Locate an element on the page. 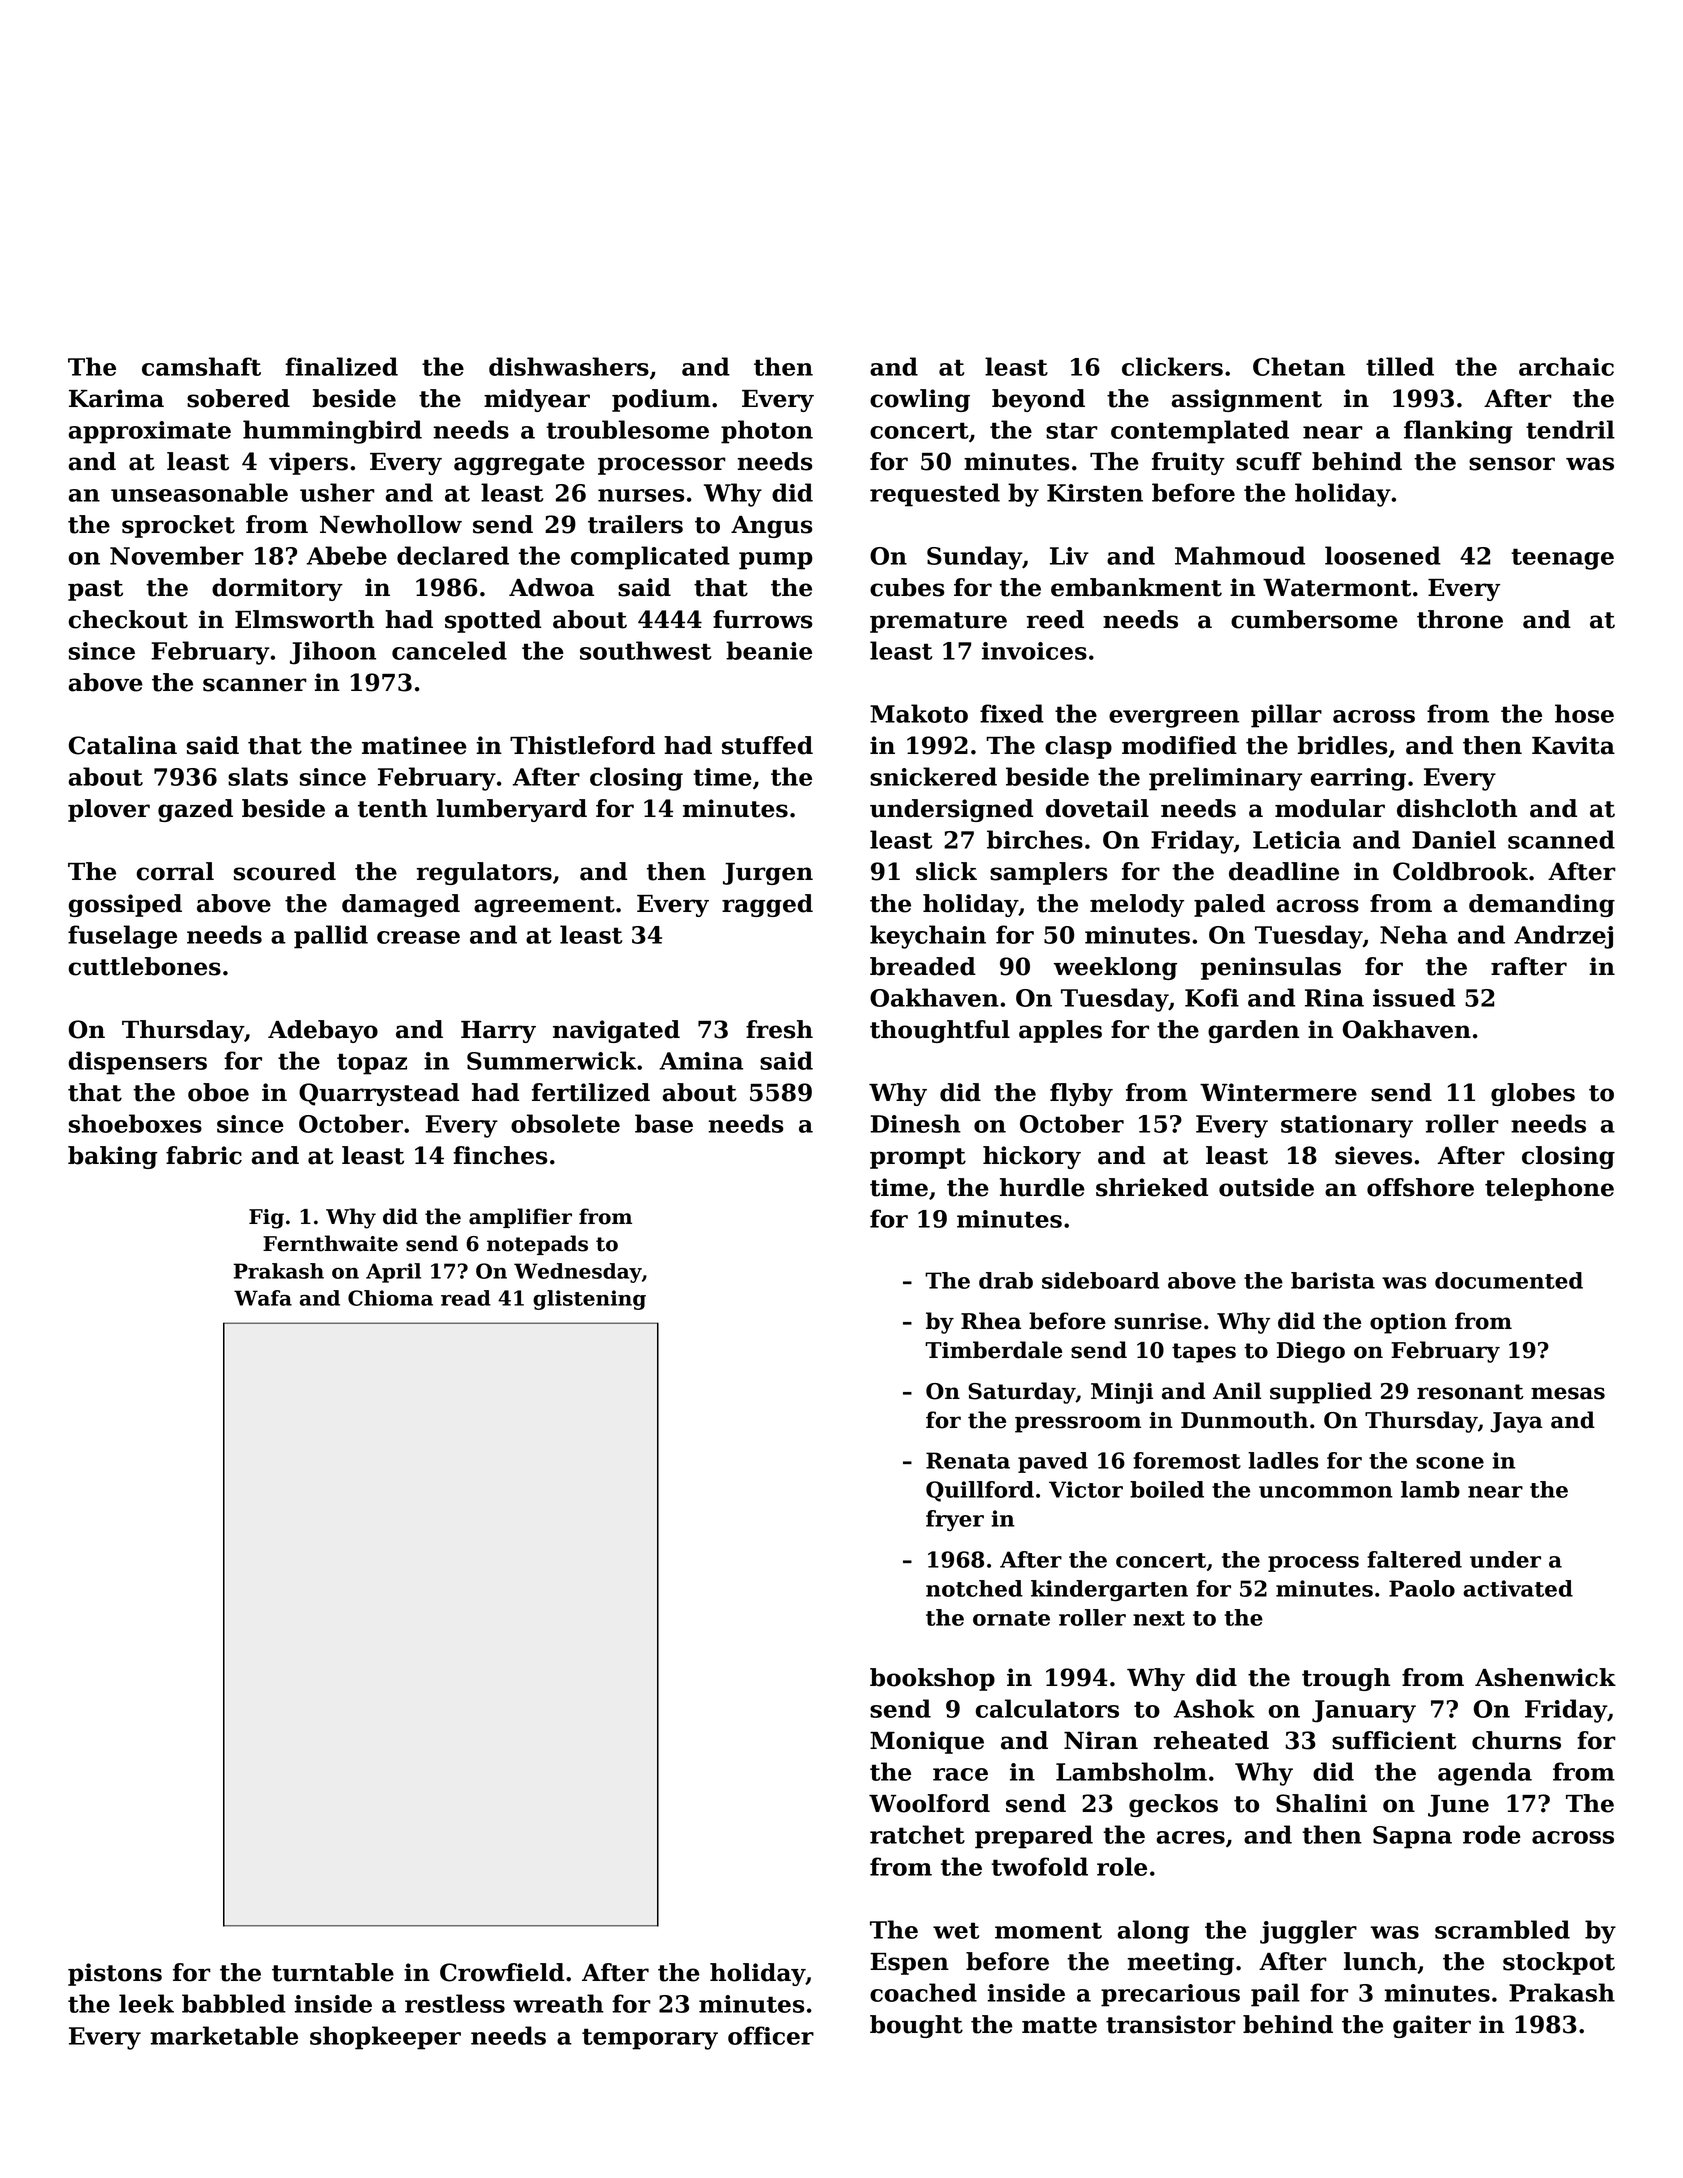  shopkeeper is located at coordinates (385, 2038).
